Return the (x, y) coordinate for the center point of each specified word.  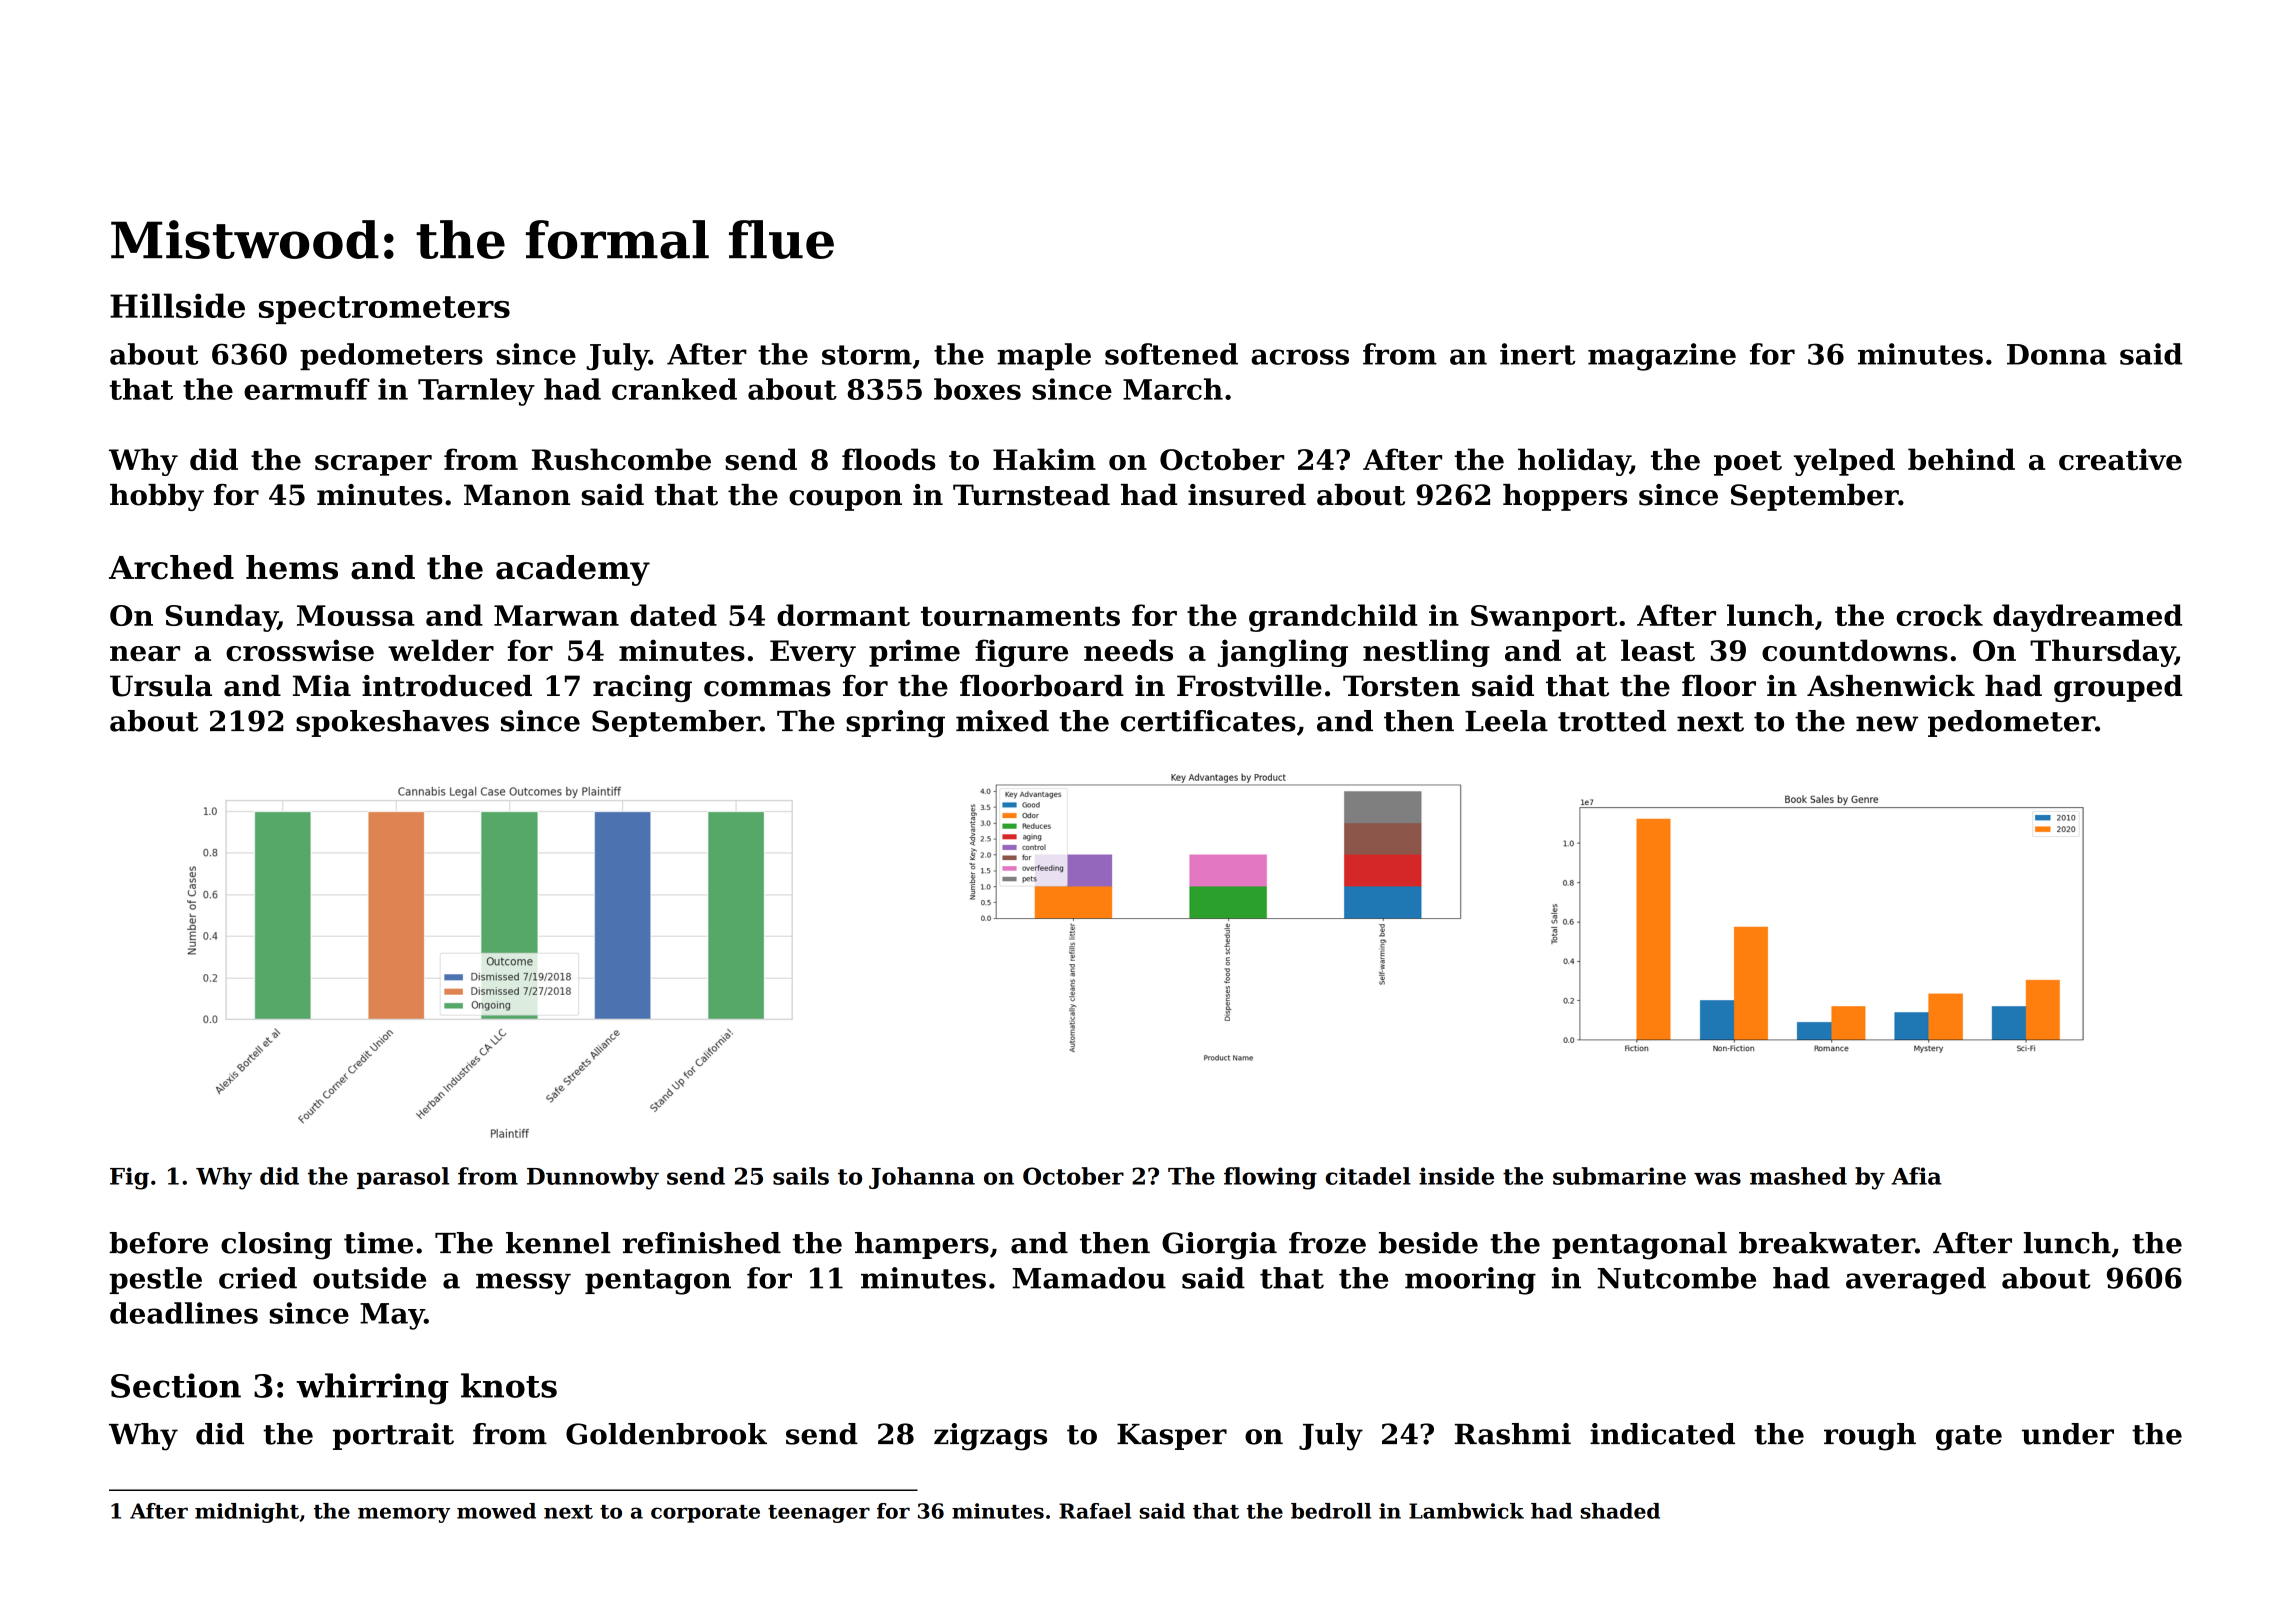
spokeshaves (392, 723)
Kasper (1172, 1437)
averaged (1916, 1281)
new (1887, 724)
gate (1969, 1438)
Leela (1506, 721)
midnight (247, 1513)
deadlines (184, 1313)
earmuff (307, 389)
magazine (1662, 357)
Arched (171, 567)
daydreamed (2087, 618)
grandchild (1333, 618)
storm (867, 355)
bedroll (1331, 1511)
